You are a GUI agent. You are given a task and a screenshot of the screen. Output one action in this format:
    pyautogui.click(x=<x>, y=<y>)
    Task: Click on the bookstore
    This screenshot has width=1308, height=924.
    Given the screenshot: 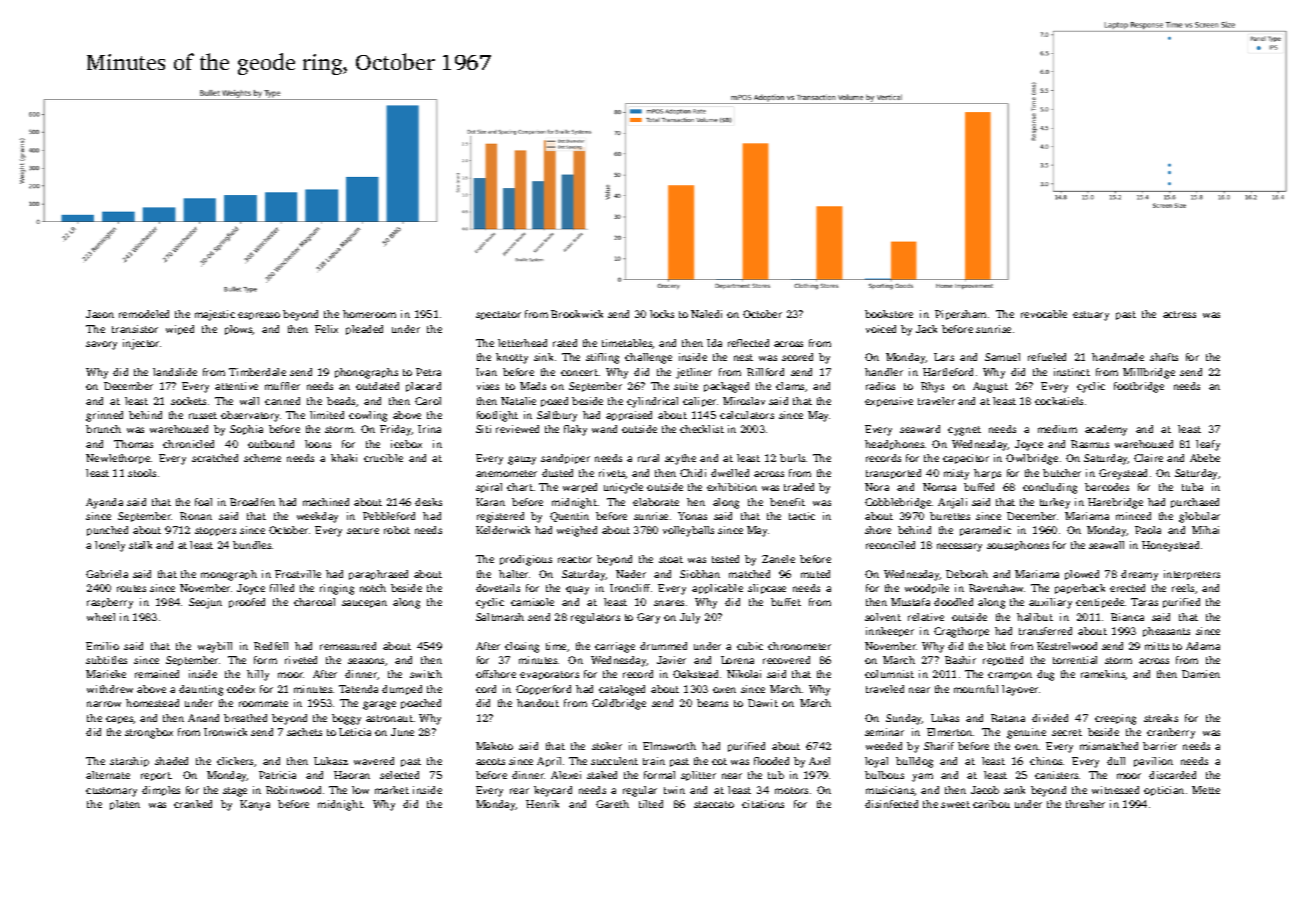 What is the action you would take?
    pyautogui.click(x=889, y=314)
